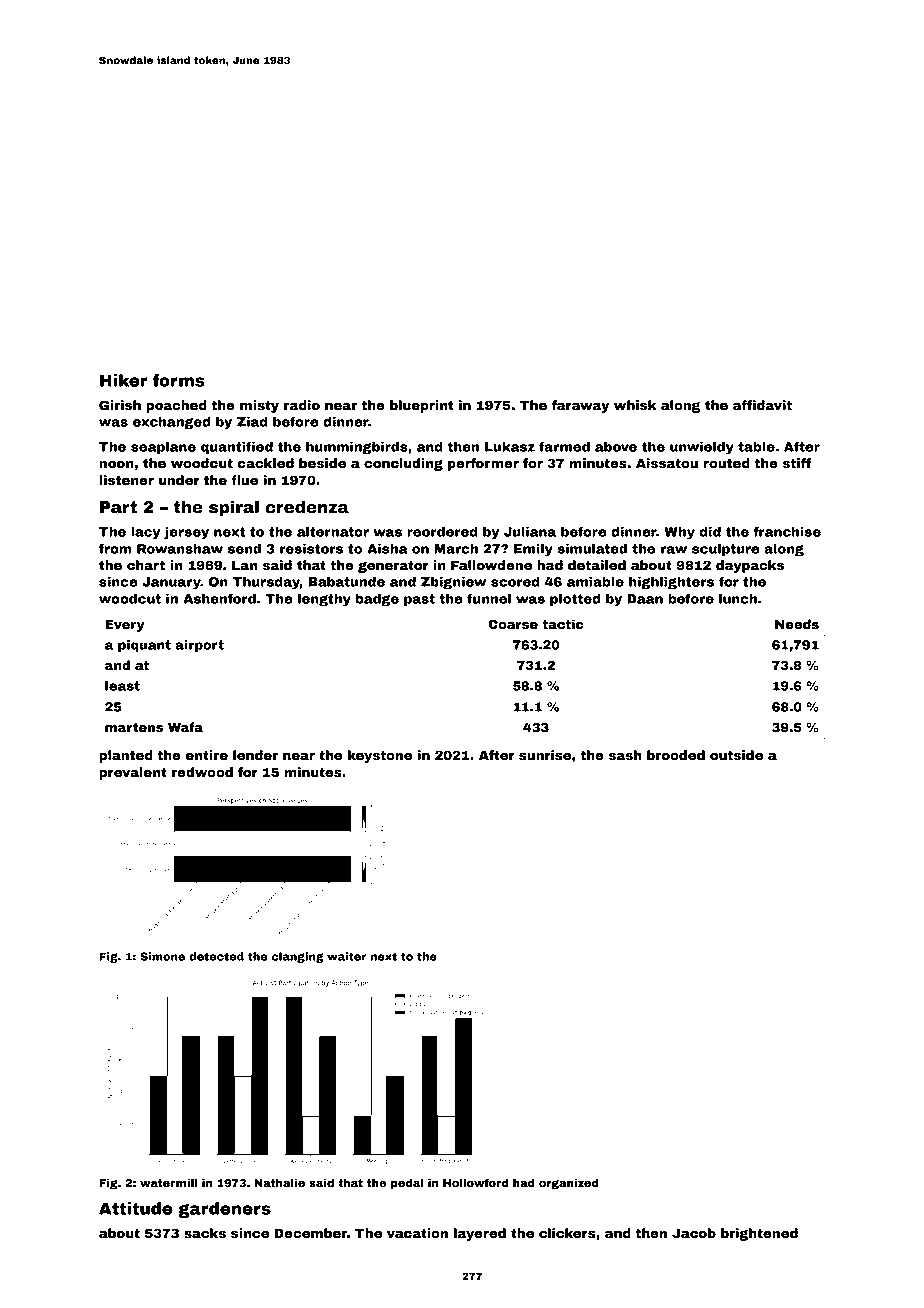 Image resolution: width=924 pixels, height=1308 pixels. What do you see at coordinates (266, 463) in the page?
I see `cackled` at bounding box center [266, 463].
